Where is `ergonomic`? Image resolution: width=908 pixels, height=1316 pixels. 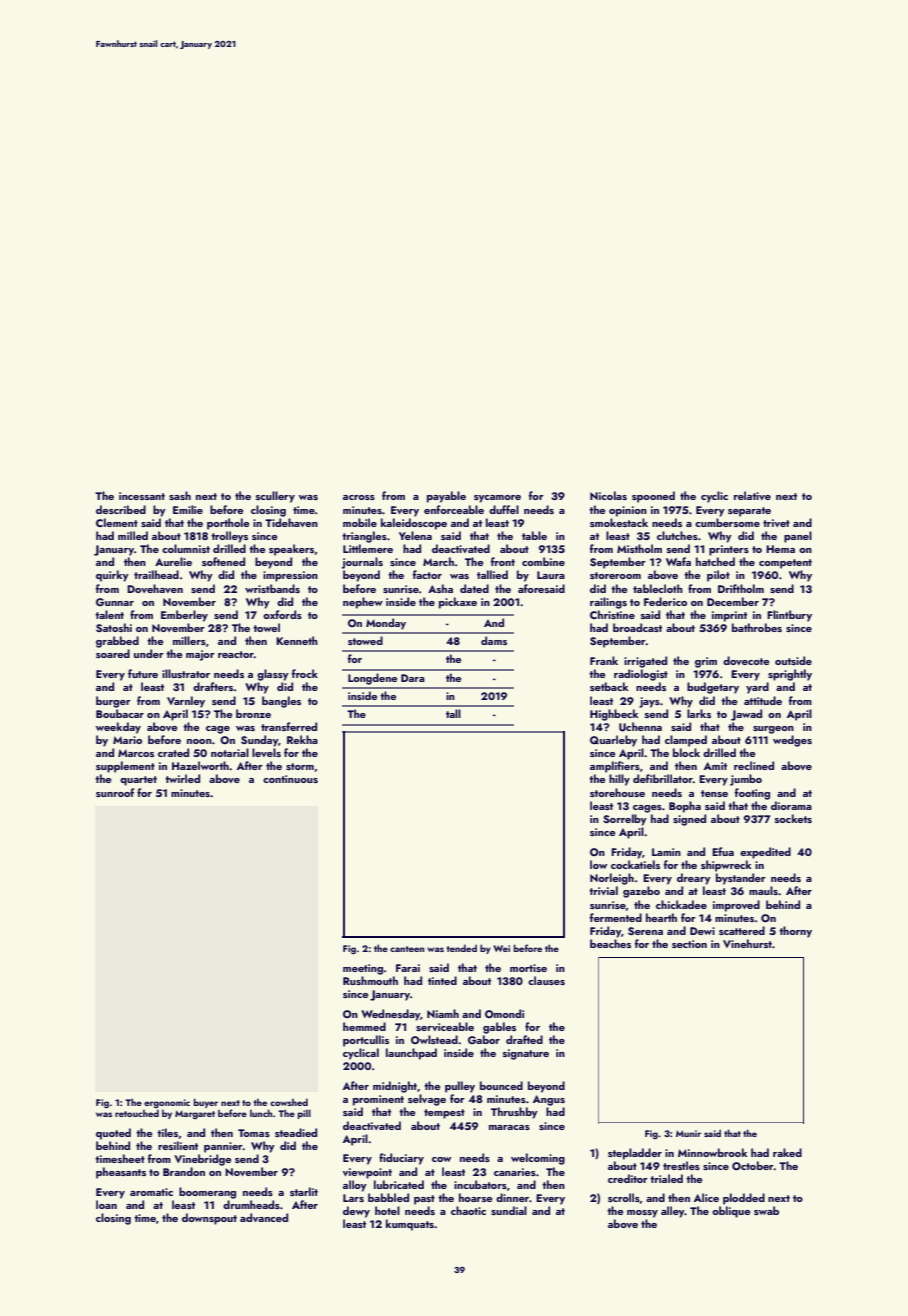
ergonomic is located at coordinates (167, 1103).
